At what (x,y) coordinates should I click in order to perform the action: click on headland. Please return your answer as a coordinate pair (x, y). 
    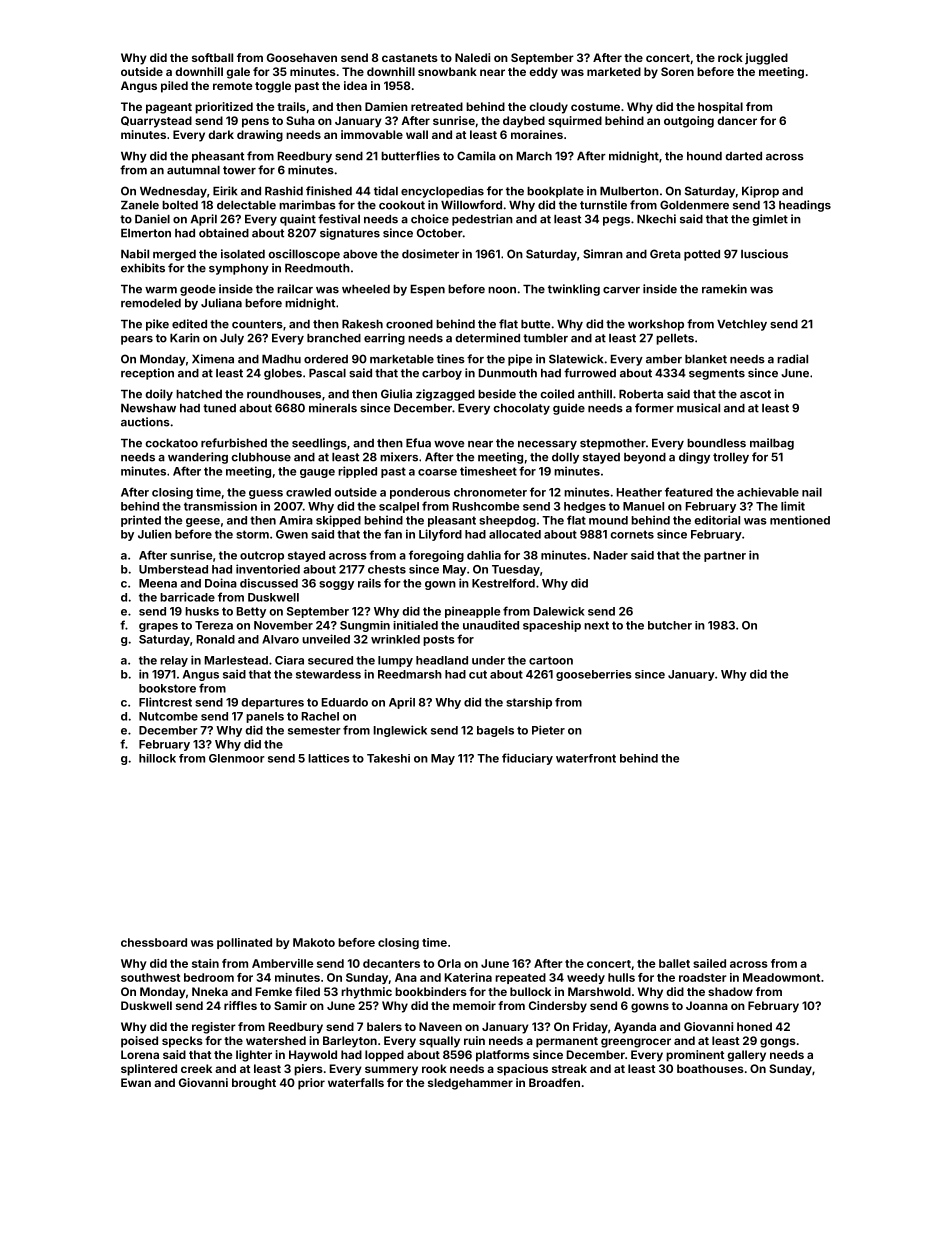
    Looking at the image, I should click on (442, 660).
